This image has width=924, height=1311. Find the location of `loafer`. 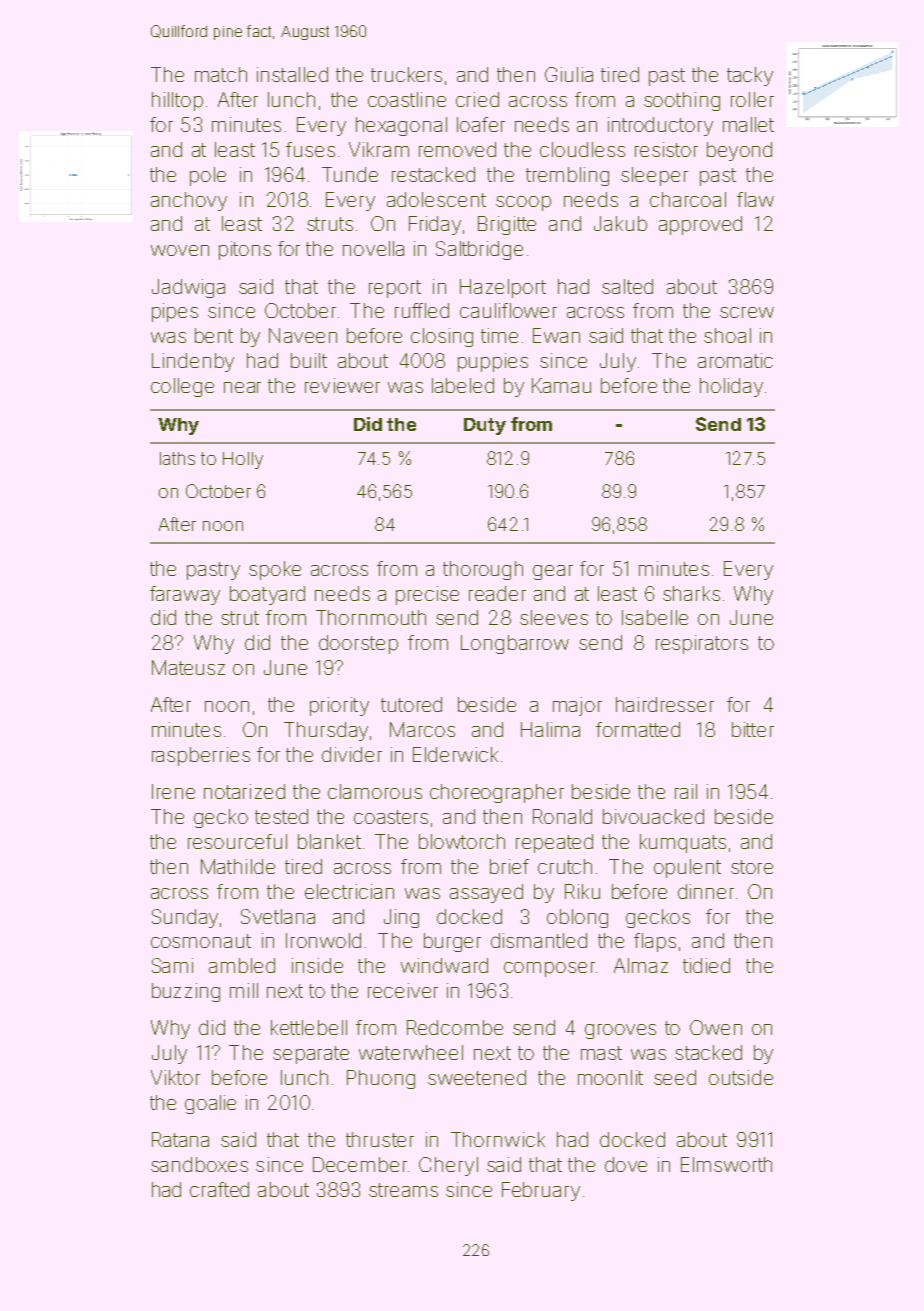

loafer is located at coordinates (481, 124).
